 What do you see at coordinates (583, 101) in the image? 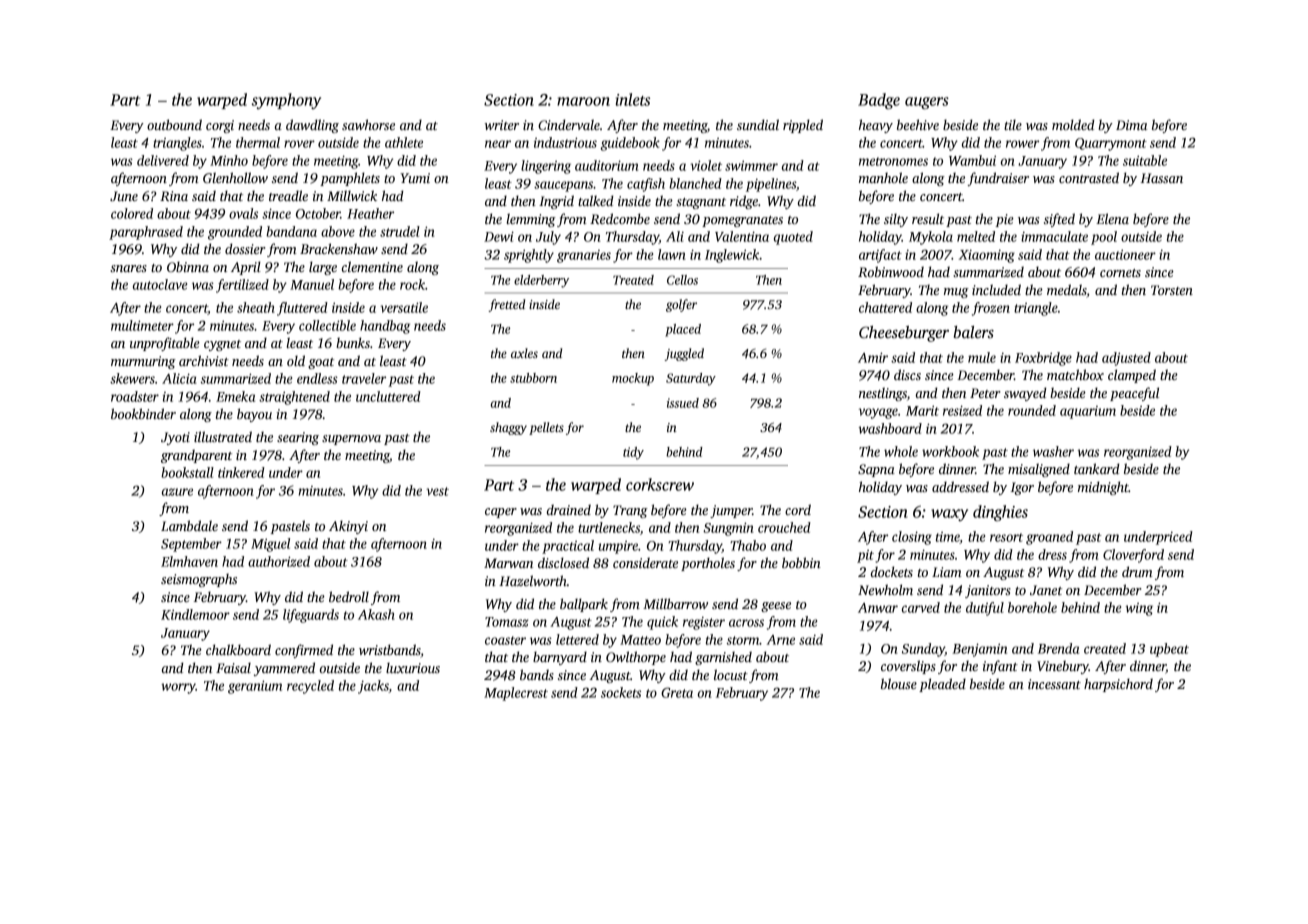
I see `maroon` at bounding box center [583, 101].
